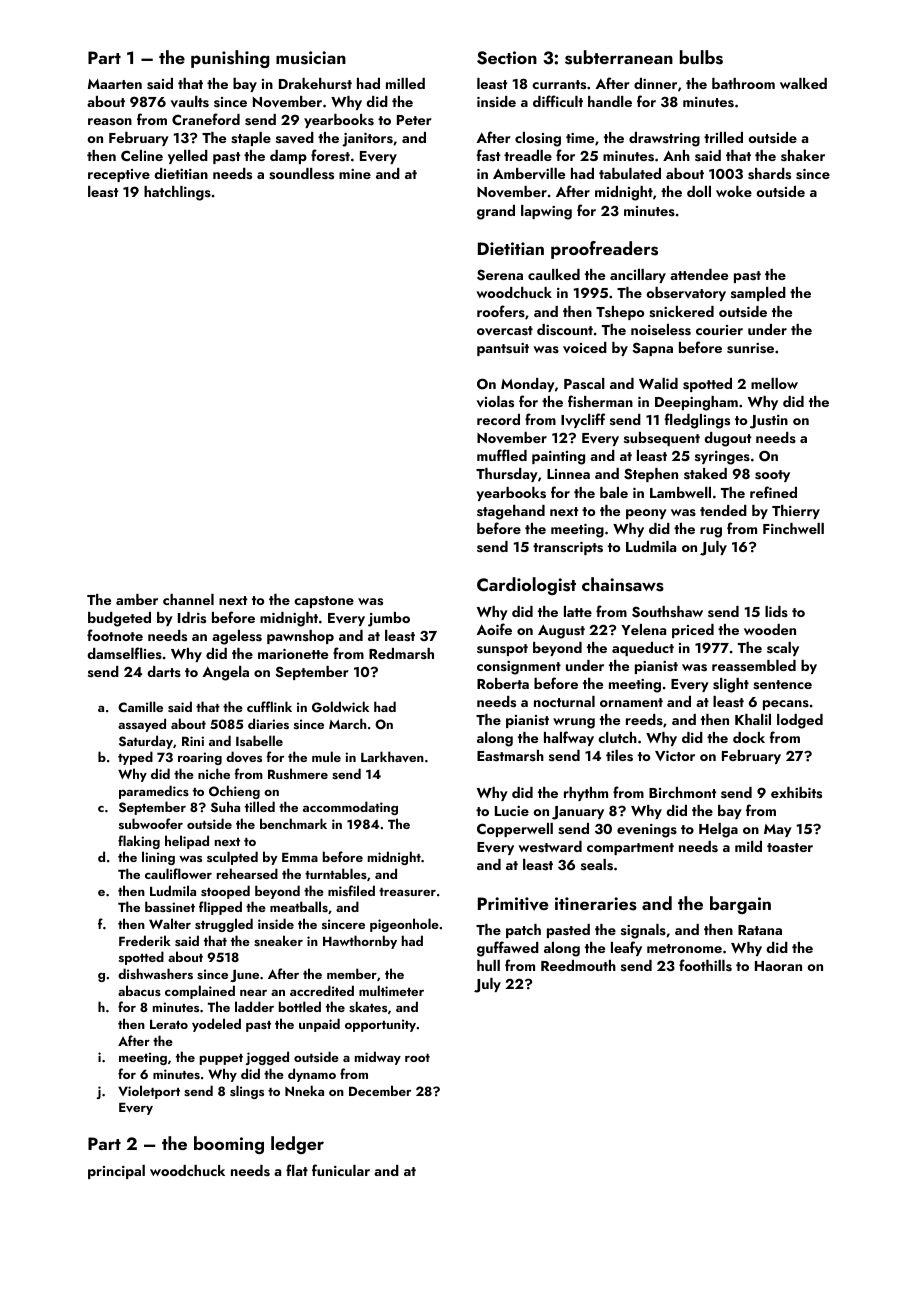 This screenshot has width=924, height=1314. What do you see at coordinates (488, 965) in the screenshot?
I see `hull` at bounding box center [488, 965].
